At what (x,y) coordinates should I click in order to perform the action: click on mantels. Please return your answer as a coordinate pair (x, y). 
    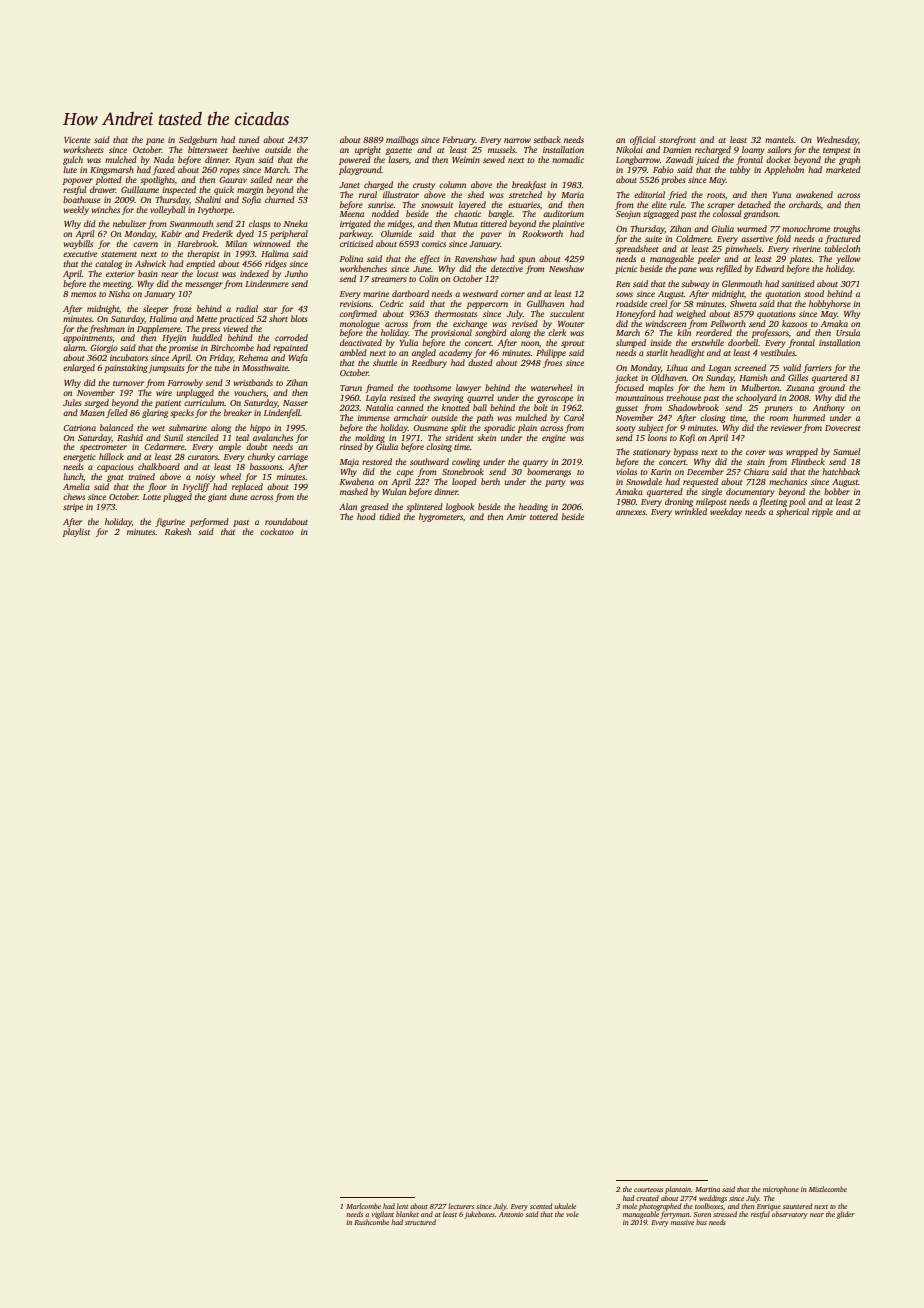
    Looking at the image, I should click on (779, 139).
